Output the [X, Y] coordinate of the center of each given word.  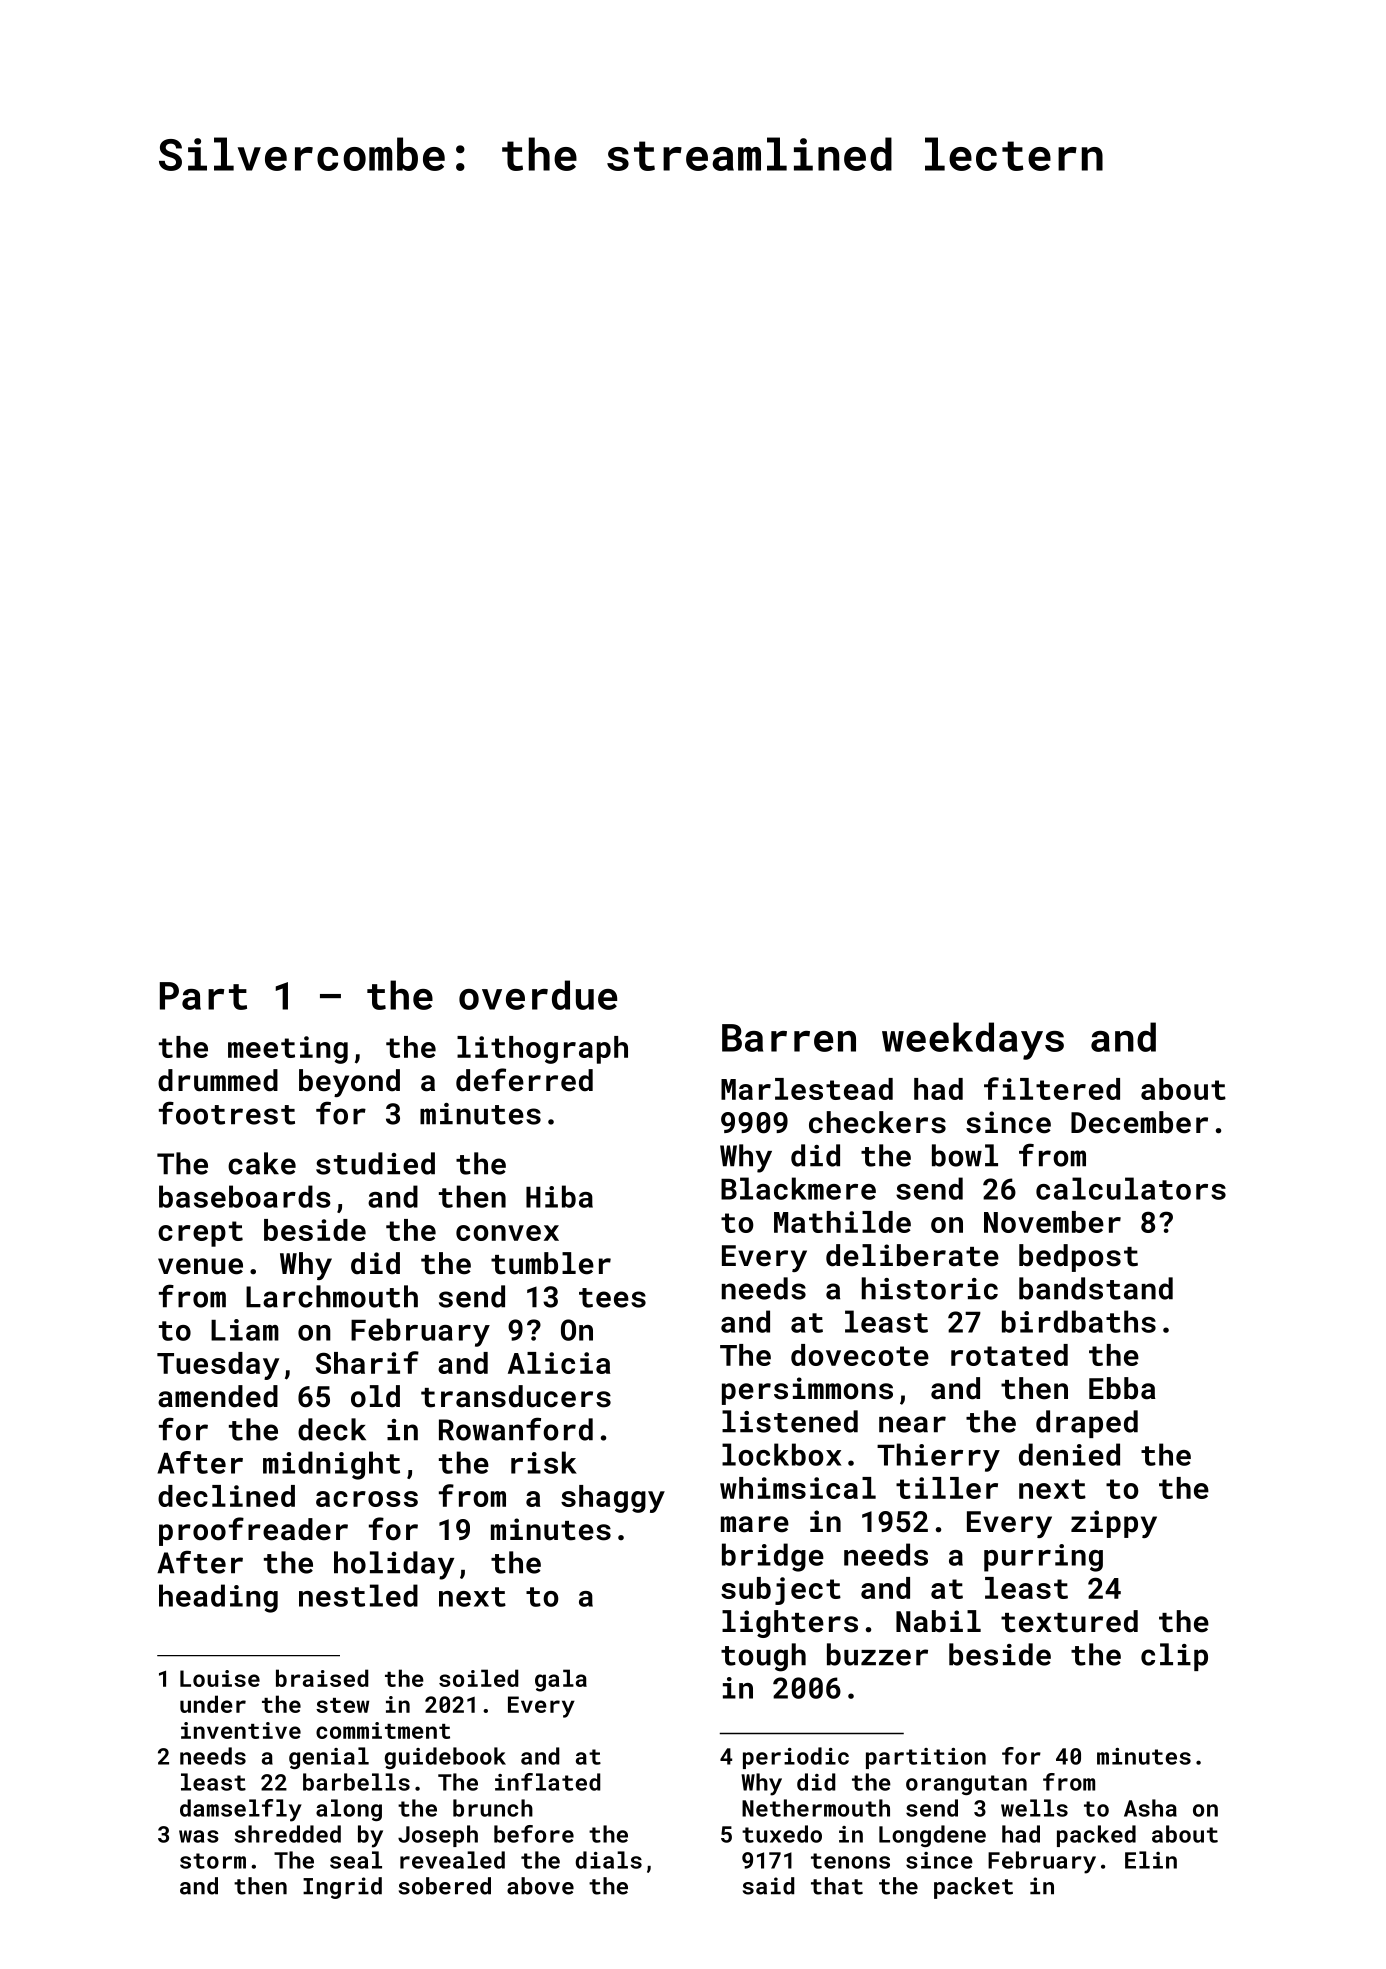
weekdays [973, 1041]
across [367, 1499]
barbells [356, 1782]
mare [755, 1524]
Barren [789, 1038]
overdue [538, 995]
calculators [1131, 1188]
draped [1087, 1424]
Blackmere [798, 1188]
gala [561, 1680]
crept [200, 1234]
